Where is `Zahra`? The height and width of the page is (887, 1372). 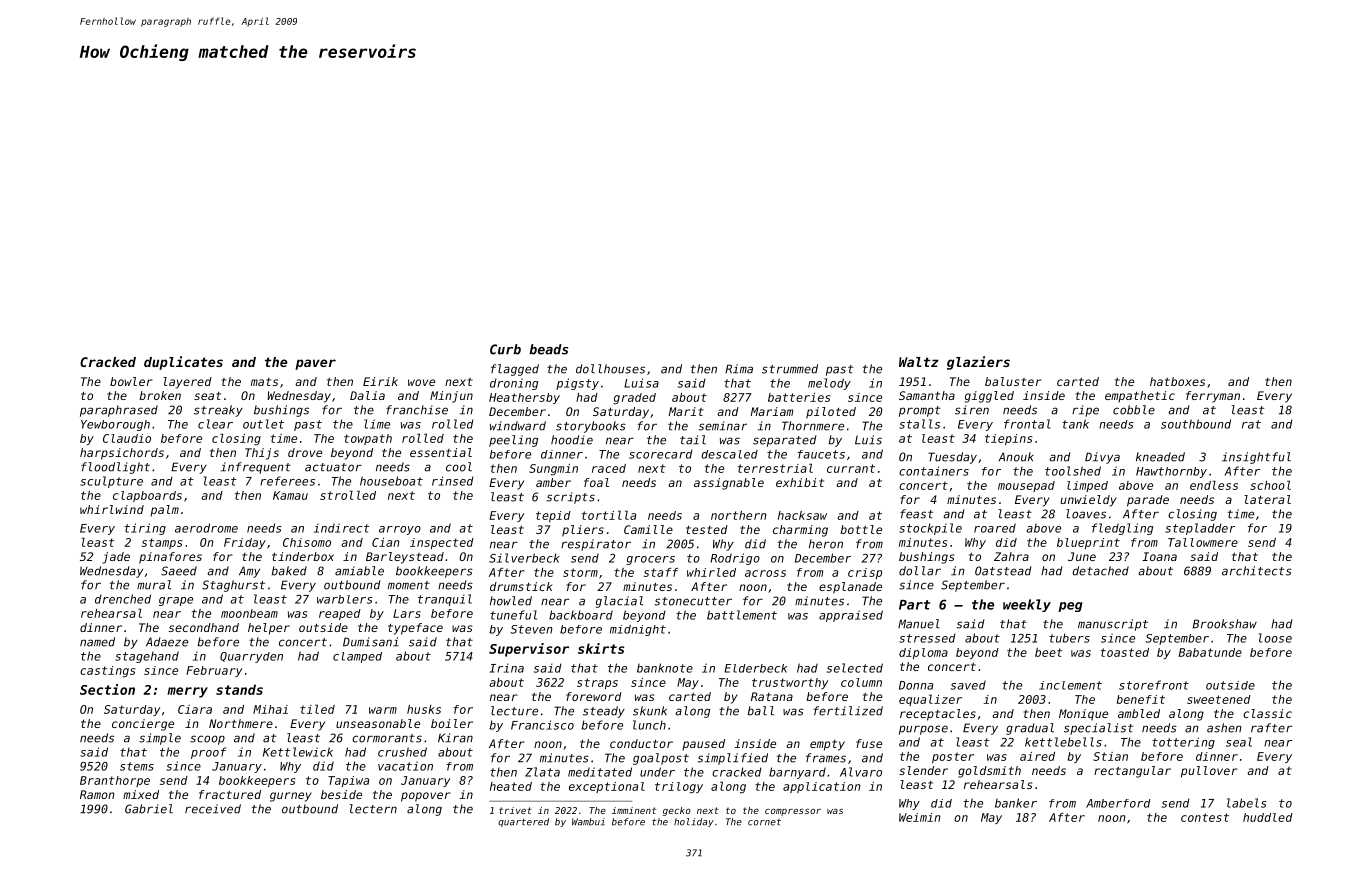
Zahra is located at coordinates (1011, 556).
